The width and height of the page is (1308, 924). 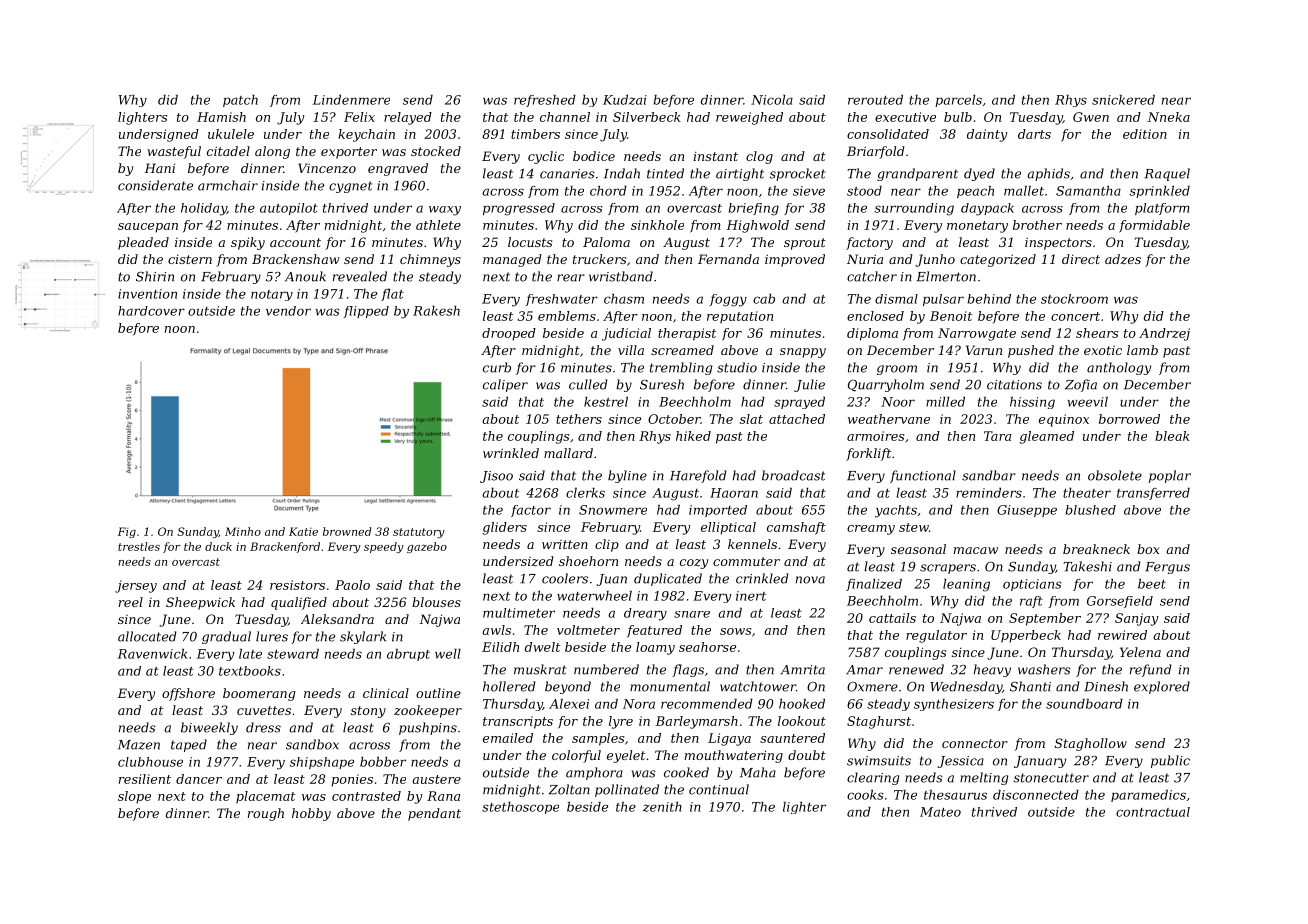 I want to click on contrasted, so click(x=366, y=796).
